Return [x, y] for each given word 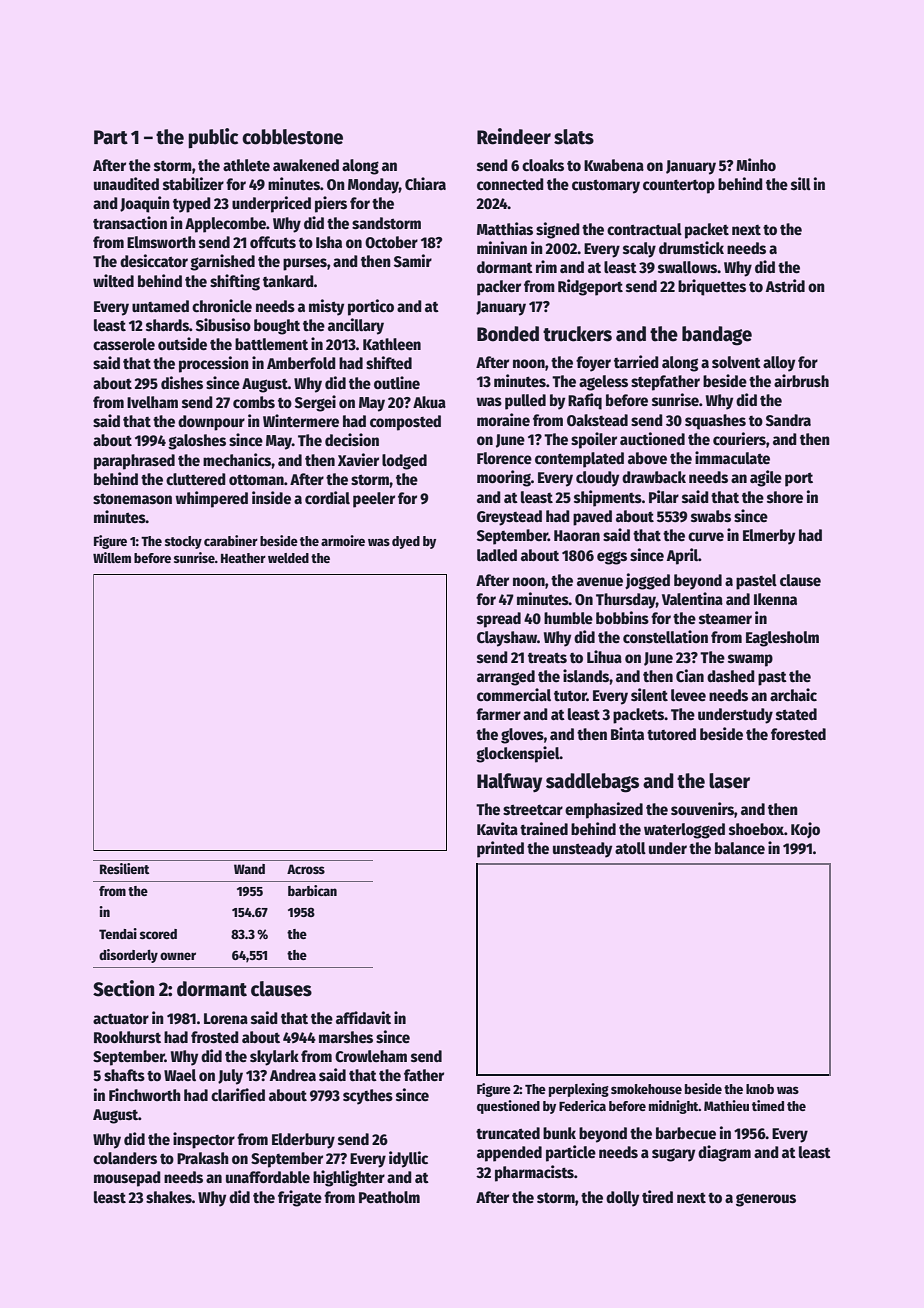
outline [397, 382]
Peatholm [389, 1197]
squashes [715, 422]
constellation [665, 636]
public [213, 138]
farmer [498, 714]
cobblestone [292, 137]
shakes [169, 1197]
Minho [756, 164]
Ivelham [152, 402]
